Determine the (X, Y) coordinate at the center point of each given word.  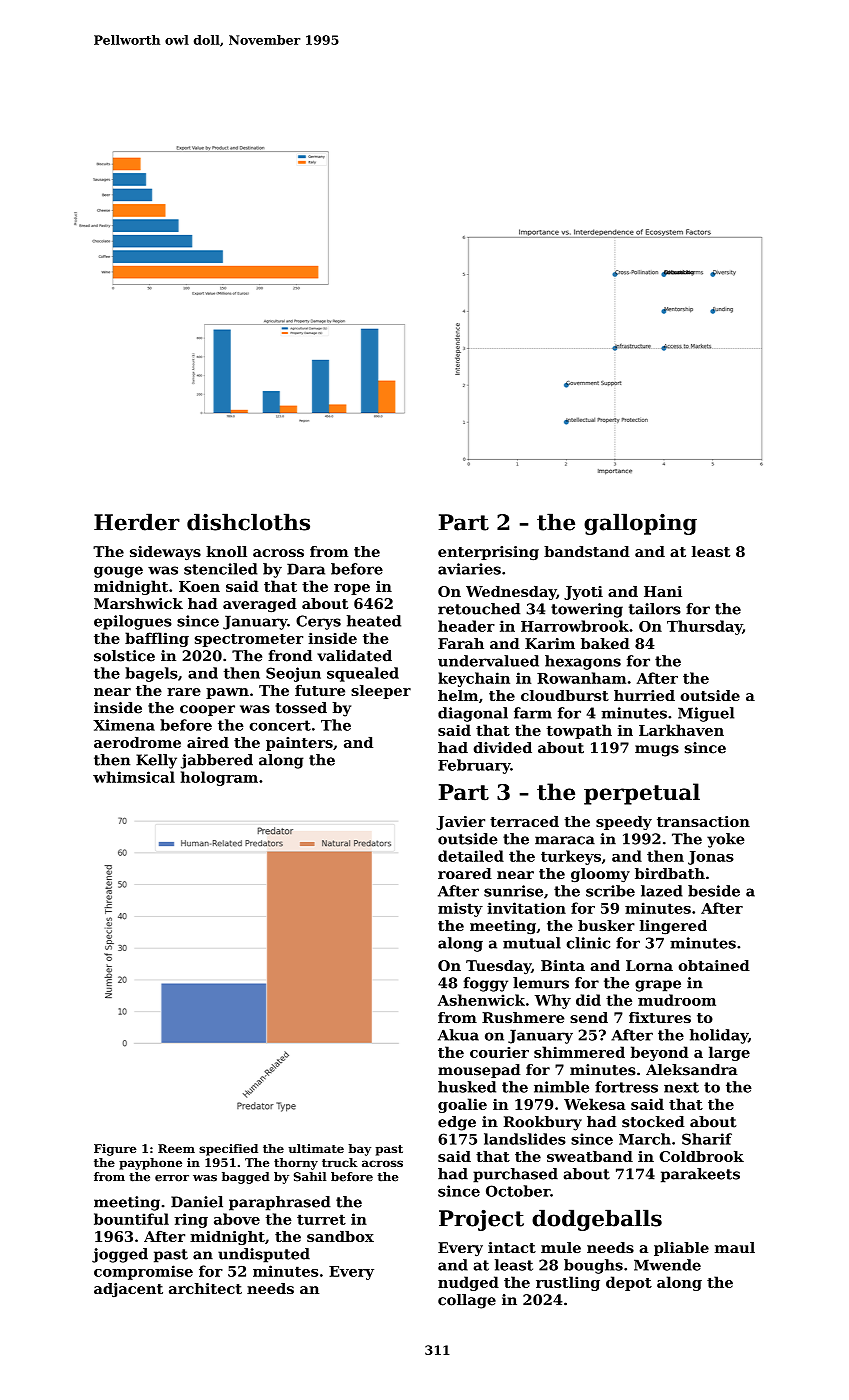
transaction (703, 821)
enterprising (488, 553)
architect (205, 1288)
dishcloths (248, 522)
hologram (219, 778)
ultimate (316, 1148)
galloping (640, 524)
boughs (593, 1266)
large (729, 1053)
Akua (458, 1035)
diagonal (473, 714)
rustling (568, 1283)
